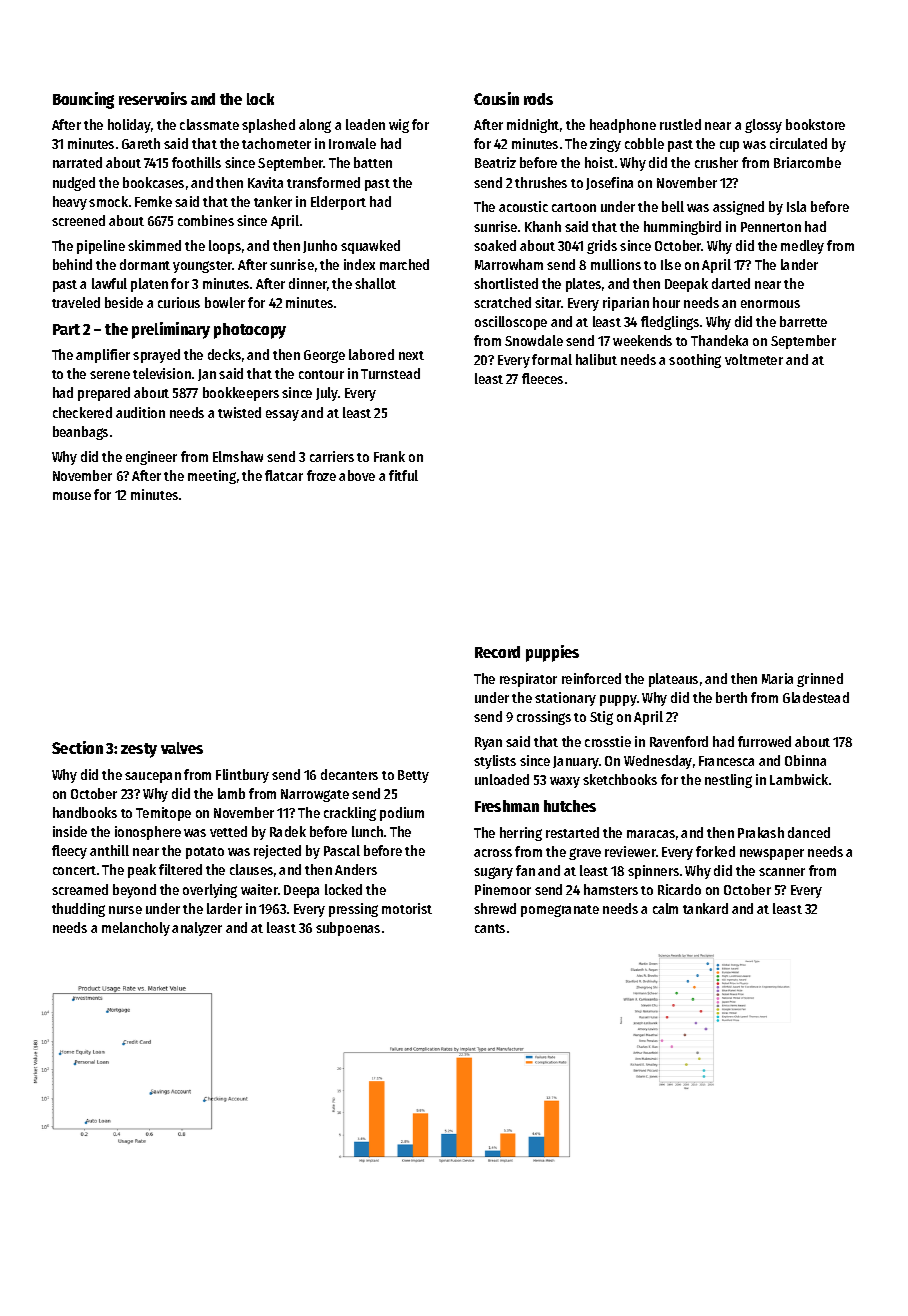  Describe the element at coordinates (488, 743) in the screenshot. I see `Ryan` at that location.
